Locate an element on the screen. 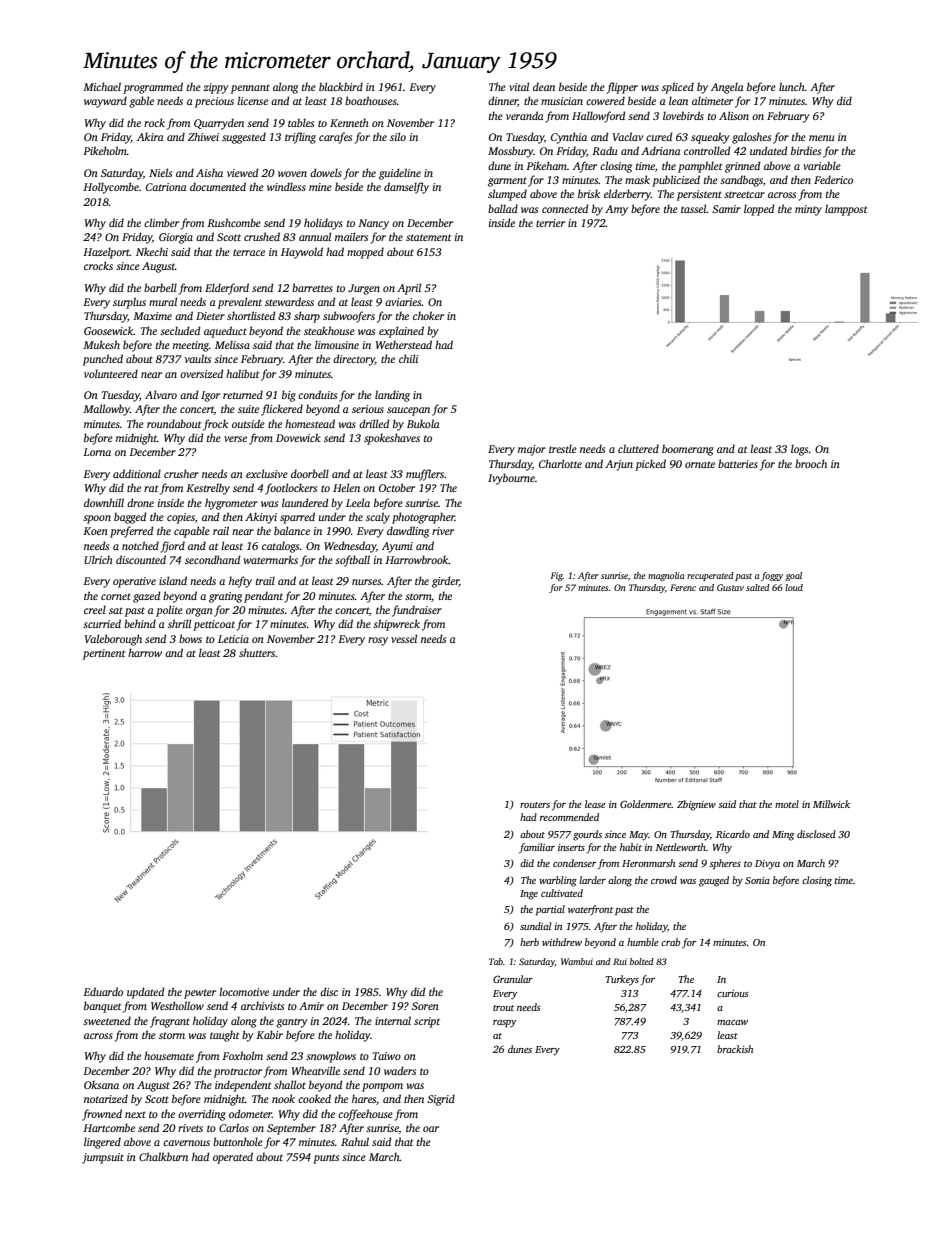 The height and width of the screenshot is (1233, 952). shutters is located at coordinates (257, 652).
